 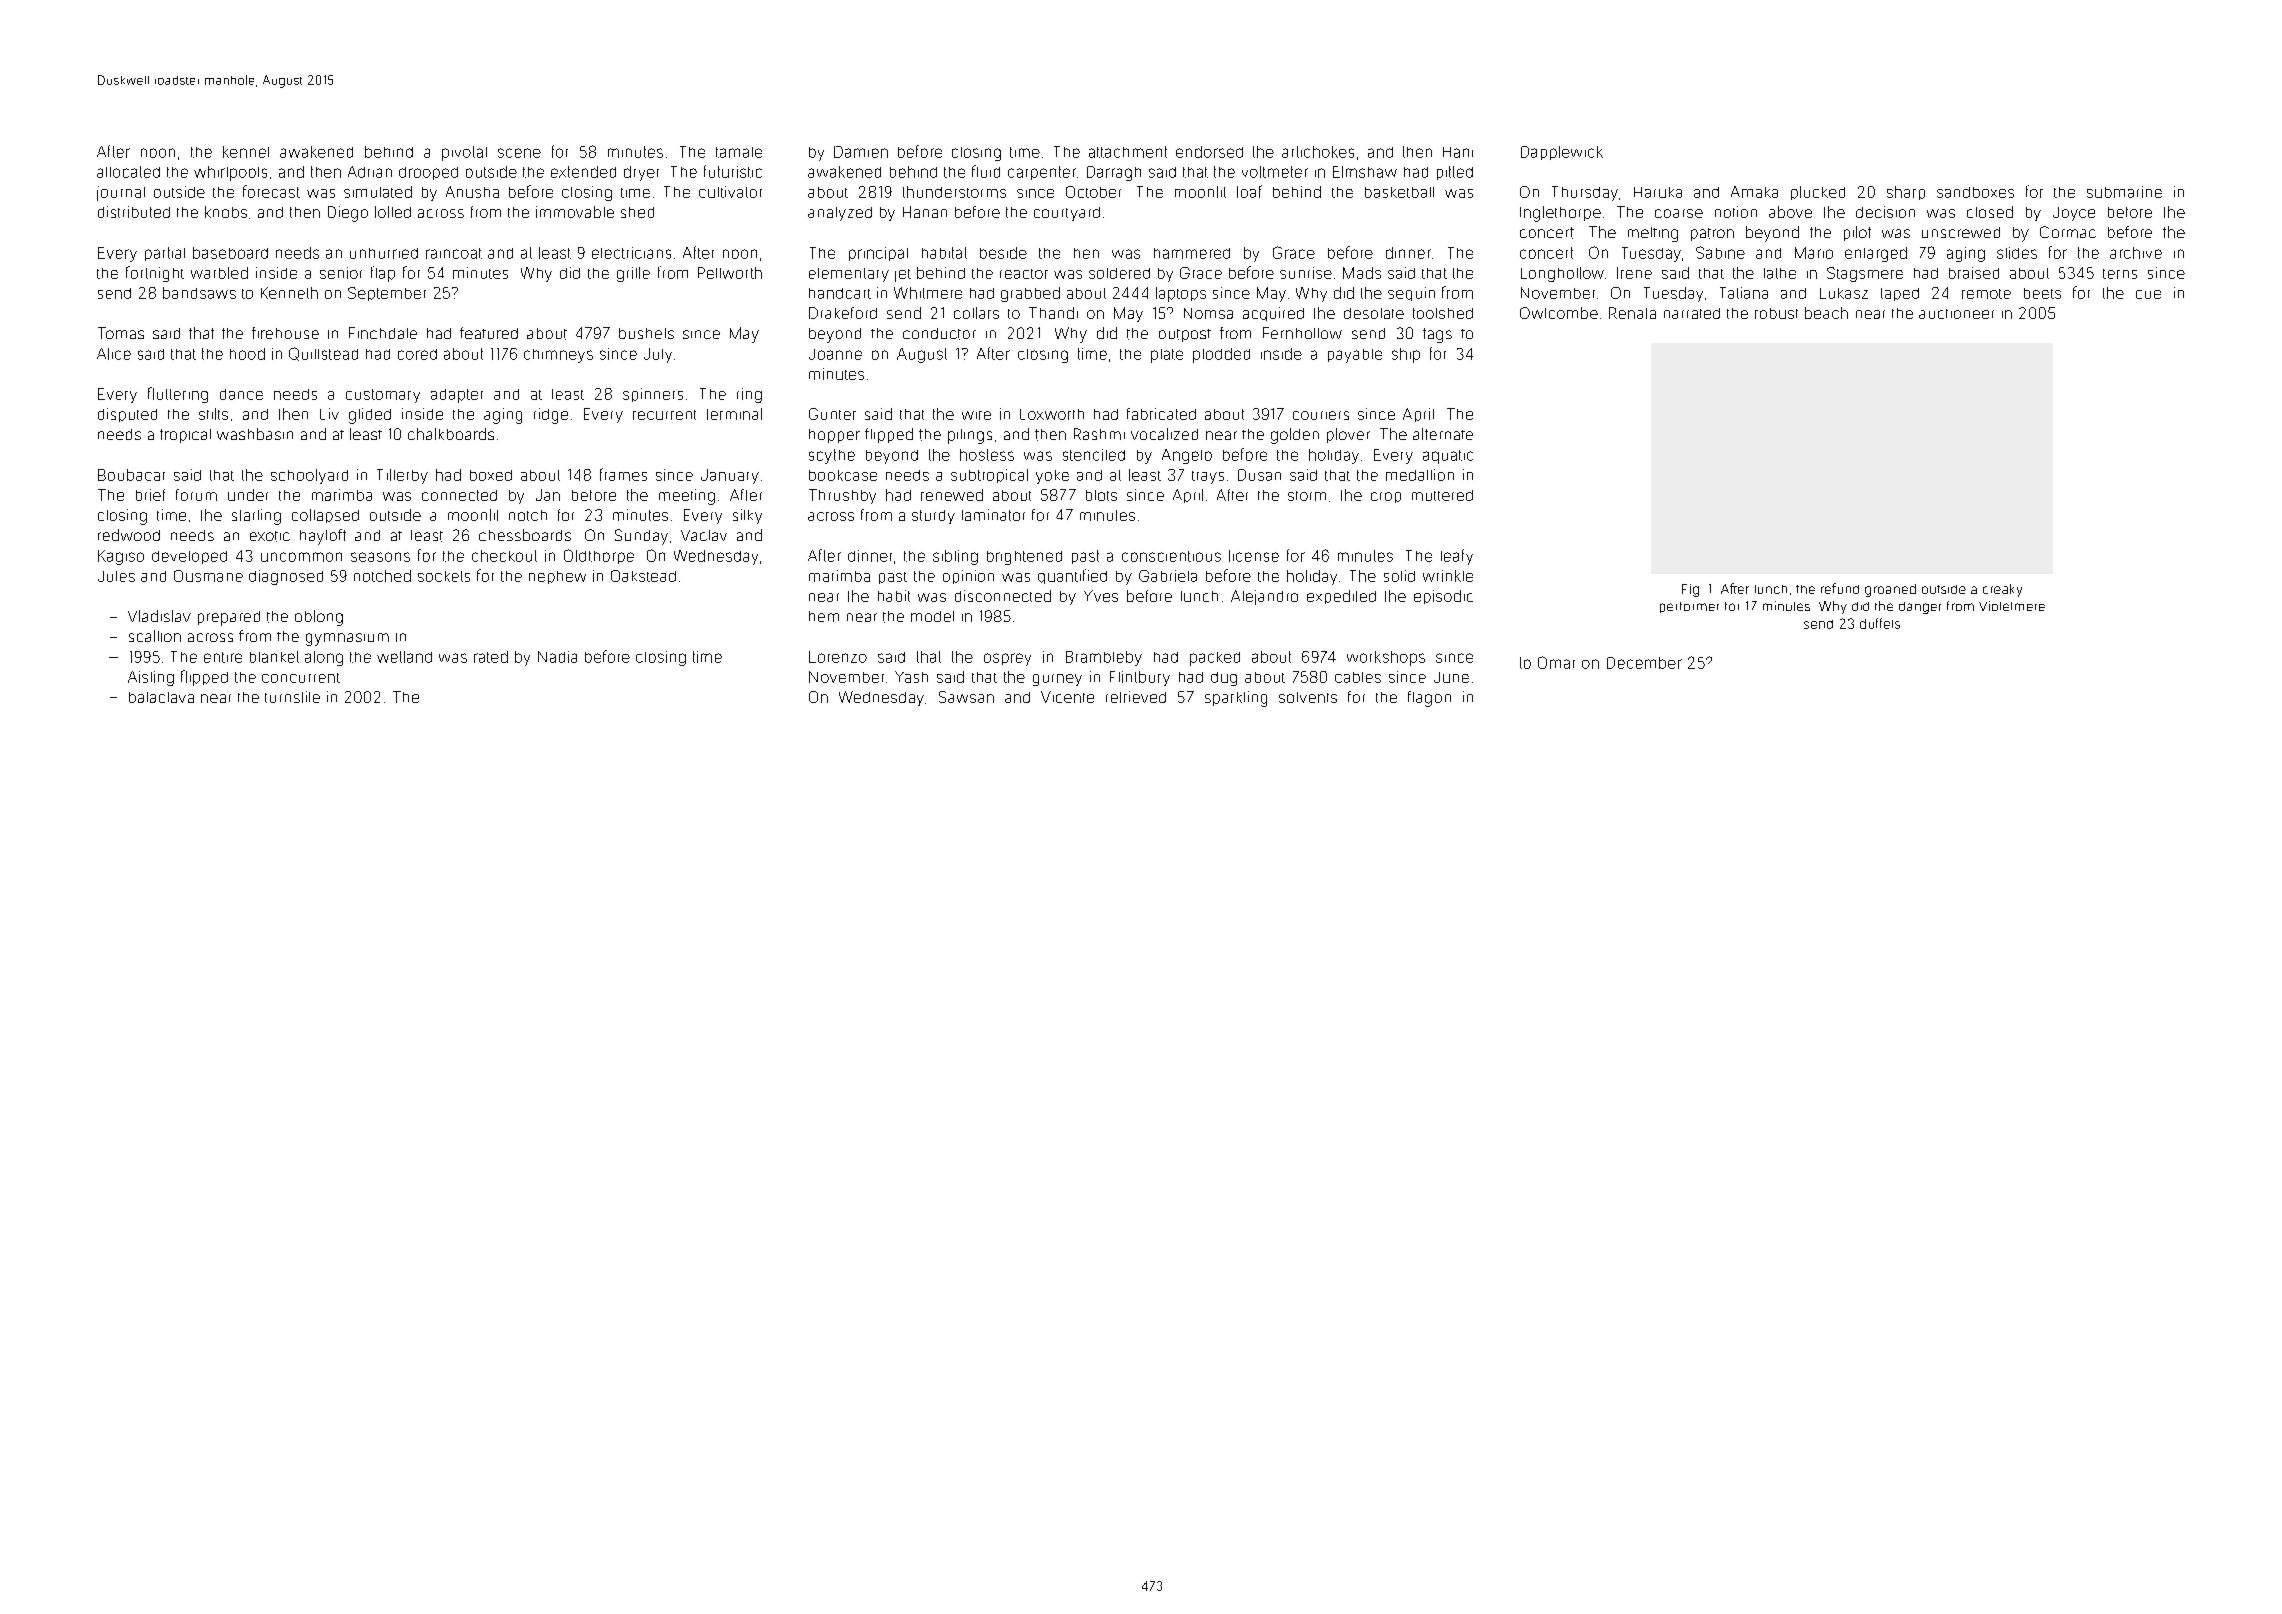 What do you see at coordinates (1956, 314) in the document?
I see `auctioneer` at bounding box center [1956, 314].
